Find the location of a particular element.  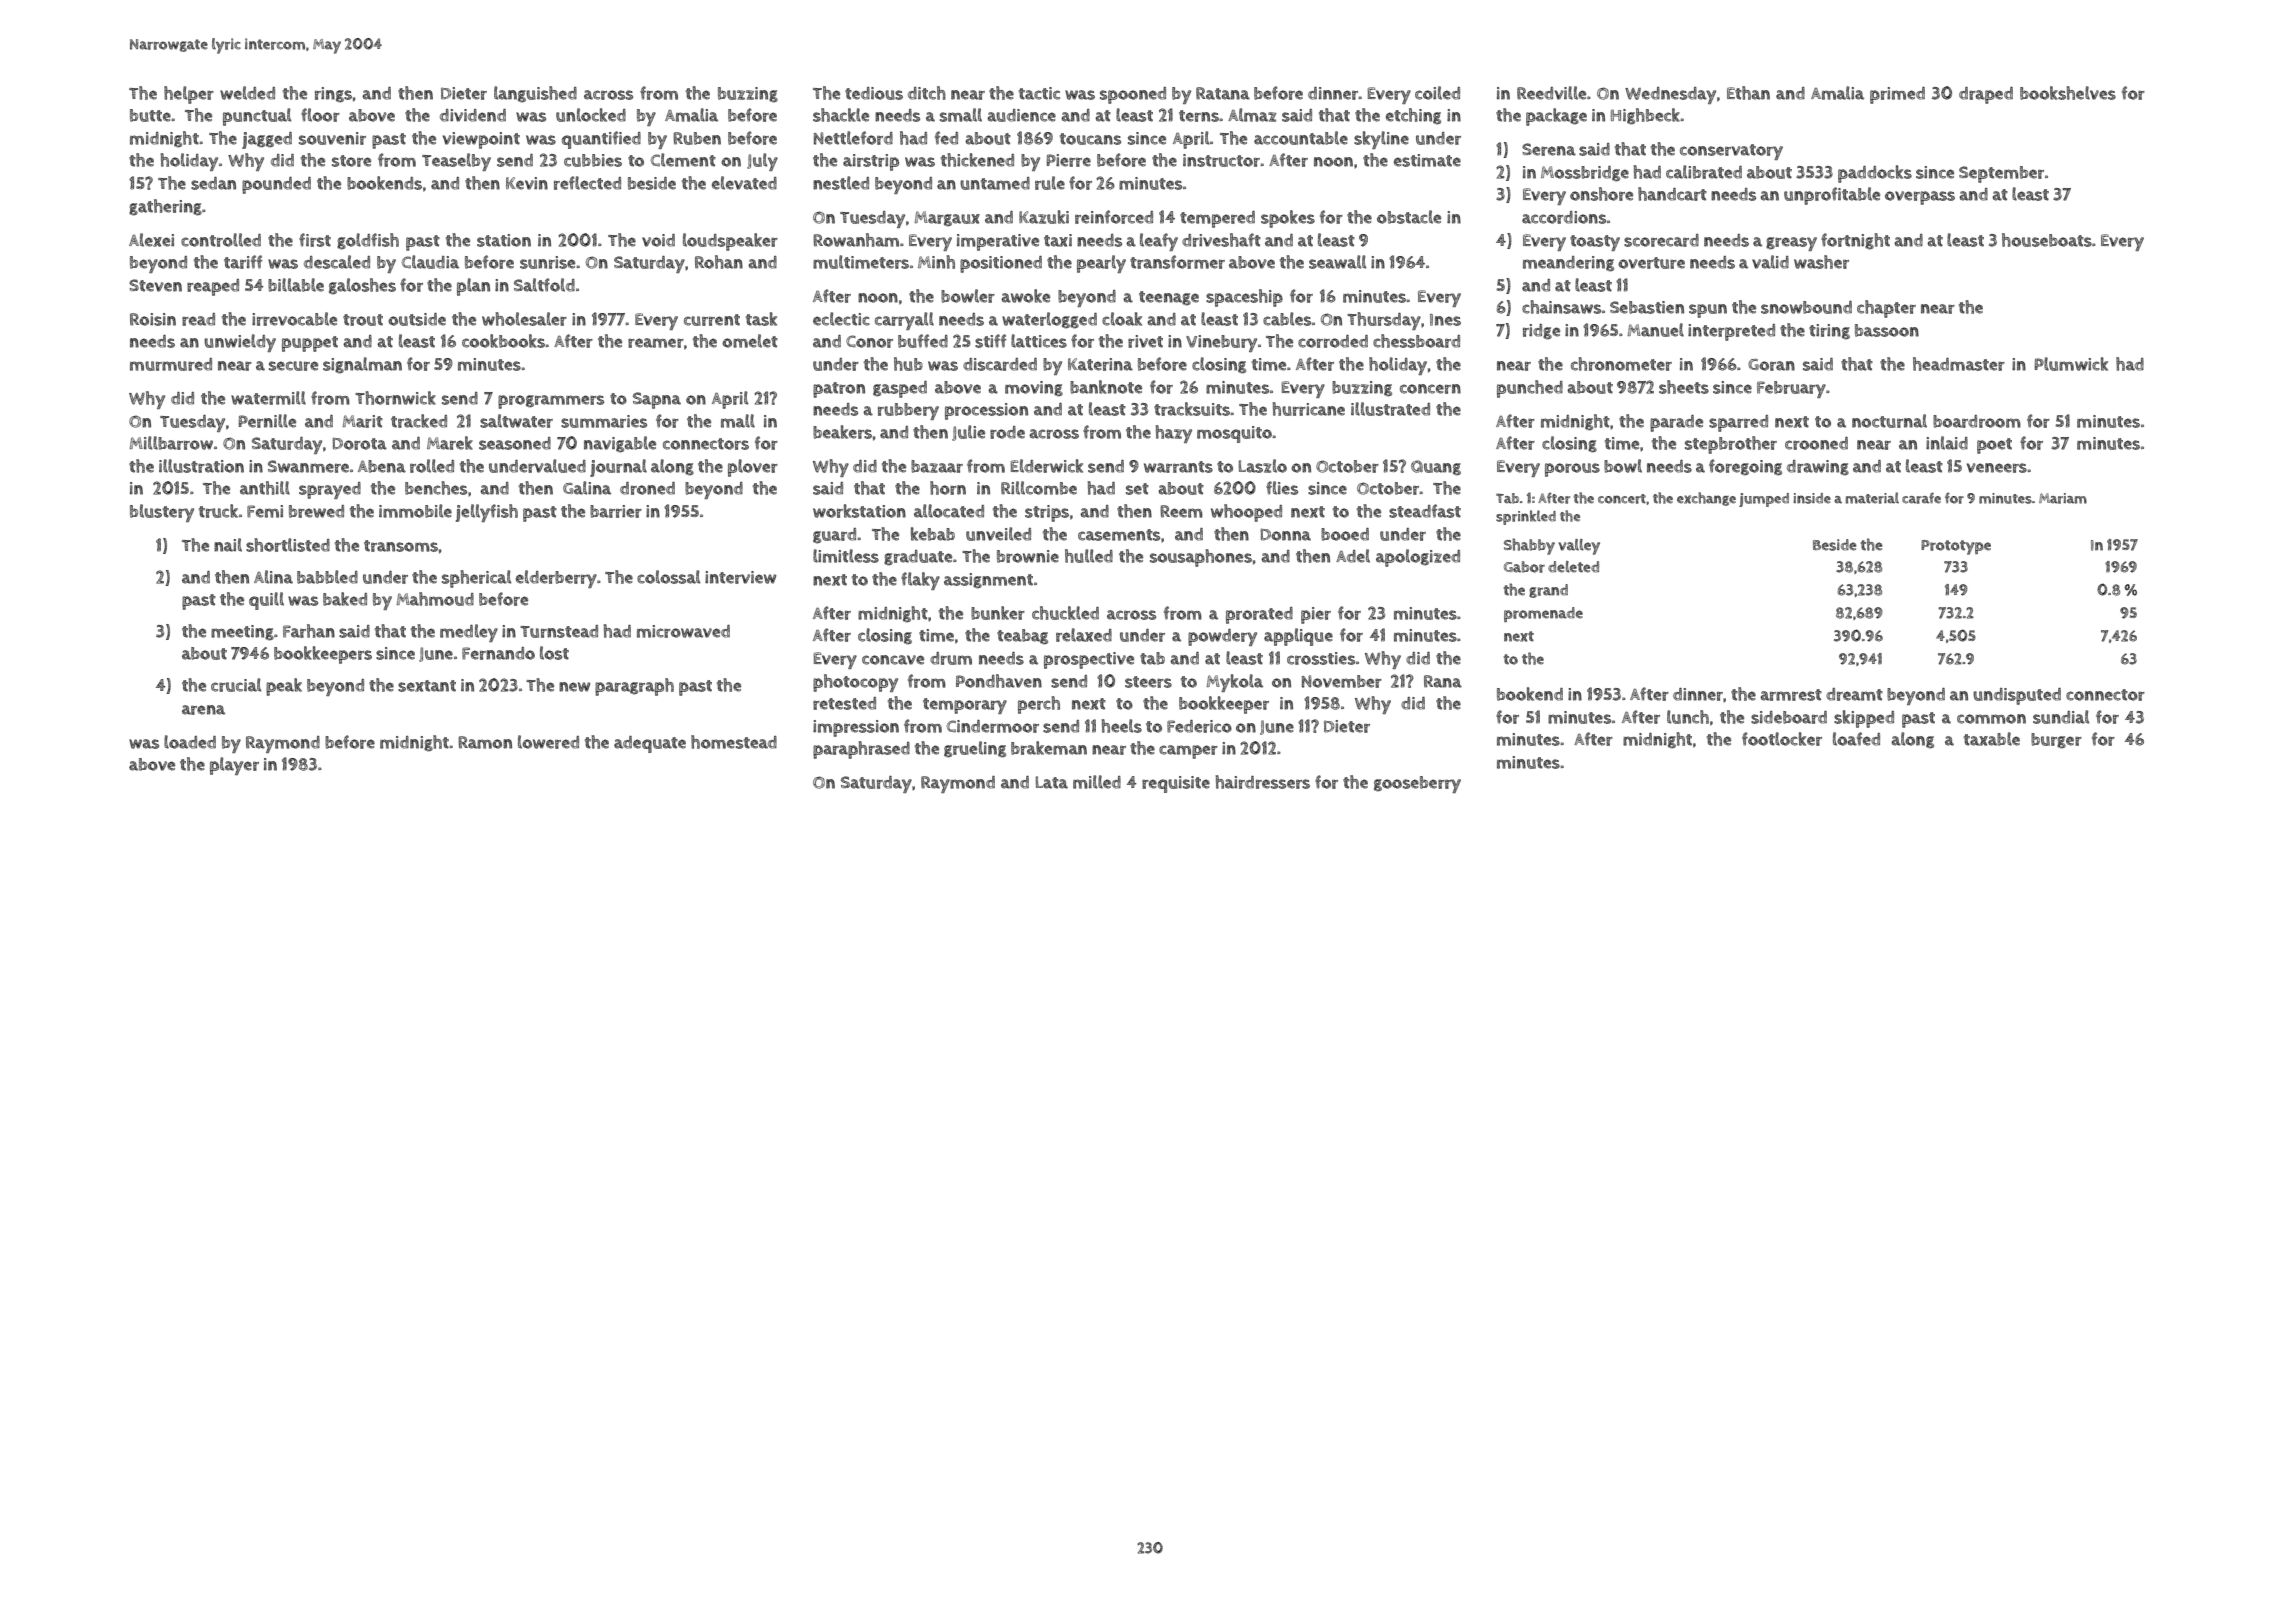

cables is located at coordinates (1287, 319).
